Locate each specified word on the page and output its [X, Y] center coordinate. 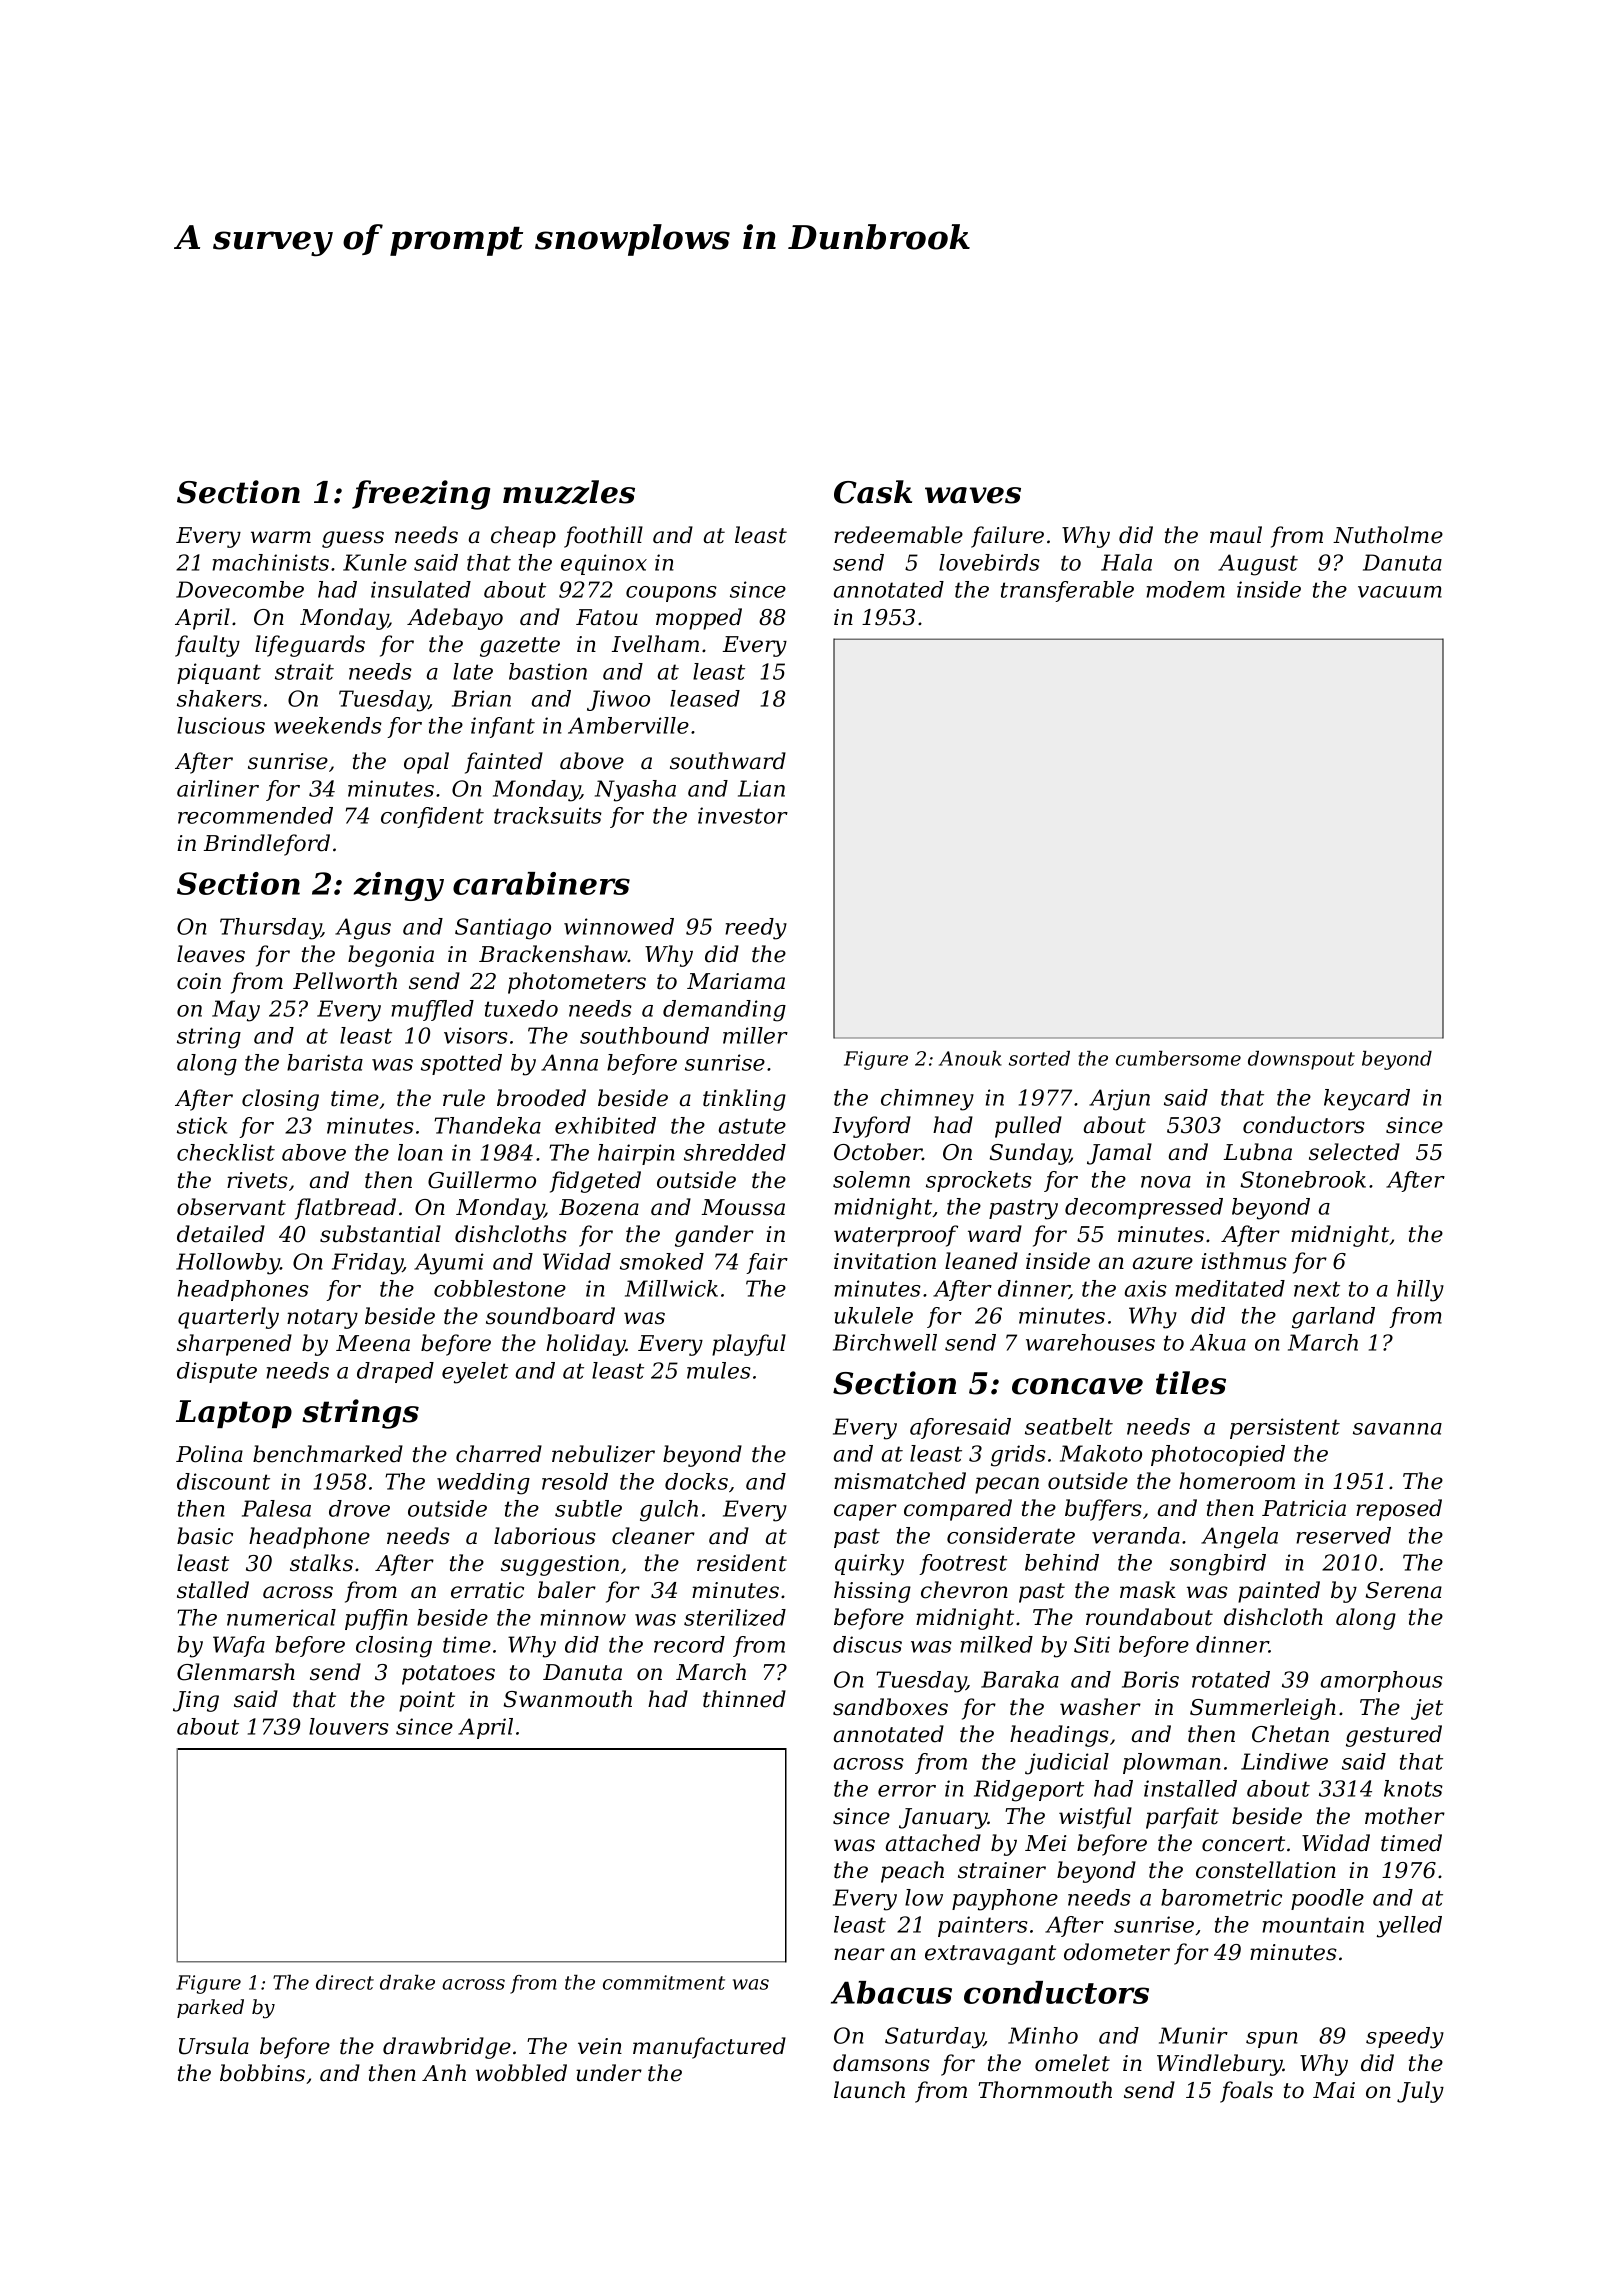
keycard [1367, 1100]
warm [281, 537]
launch [869, 2090]
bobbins [262, 2073]
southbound [644, 1035]
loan [420, 1152]
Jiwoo [618, 700]
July [1420, 2092]
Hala [1126, 562]
